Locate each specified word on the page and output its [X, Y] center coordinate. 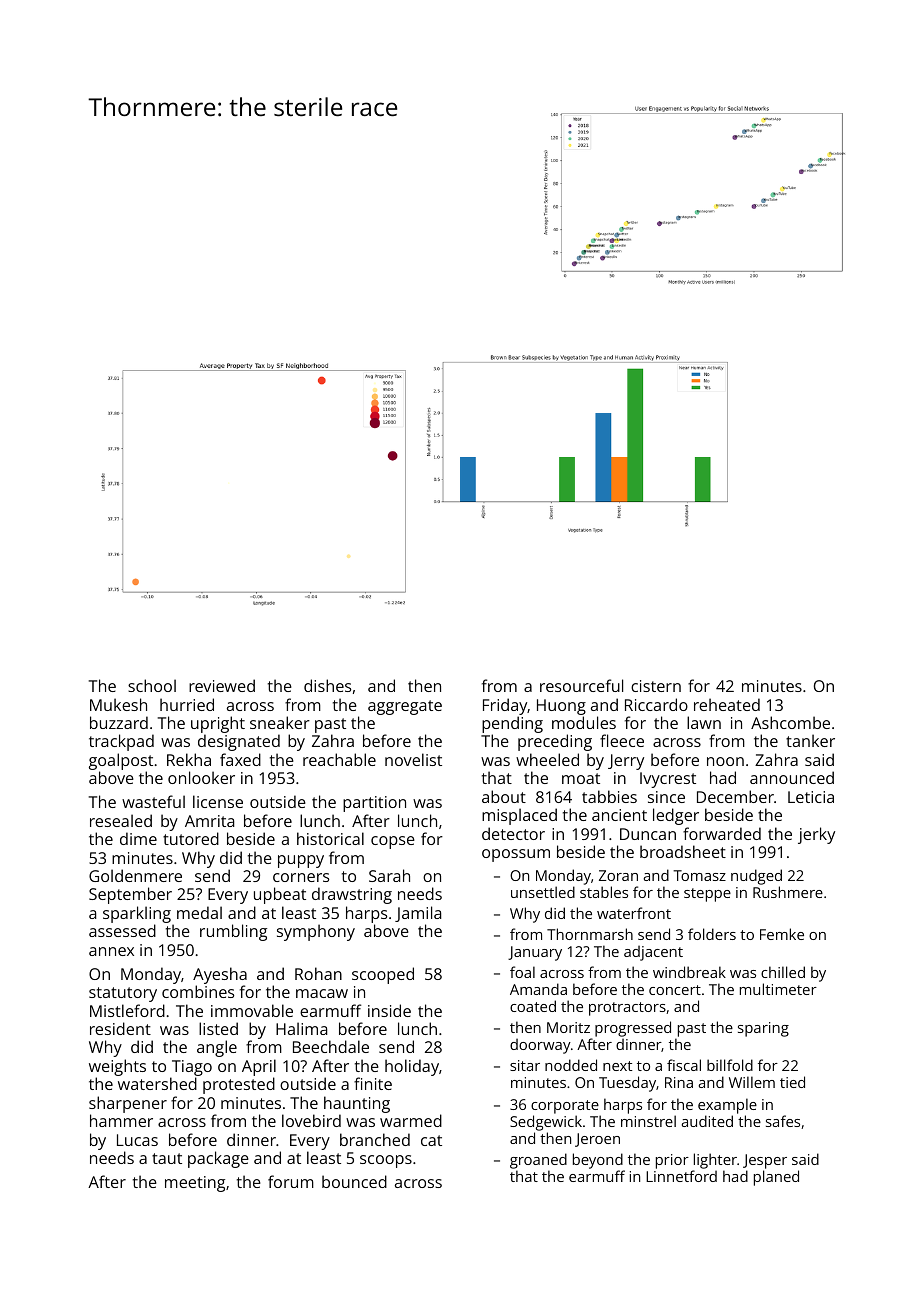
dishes [327, 685]
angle [217, 1048]
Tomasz [699, 875]
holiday [412, 1067]
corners [301, 877]
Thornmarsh [590, 934]
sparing [763, 1029]
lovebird [311, 1120]
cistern [656, 686]
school [152, 685]
